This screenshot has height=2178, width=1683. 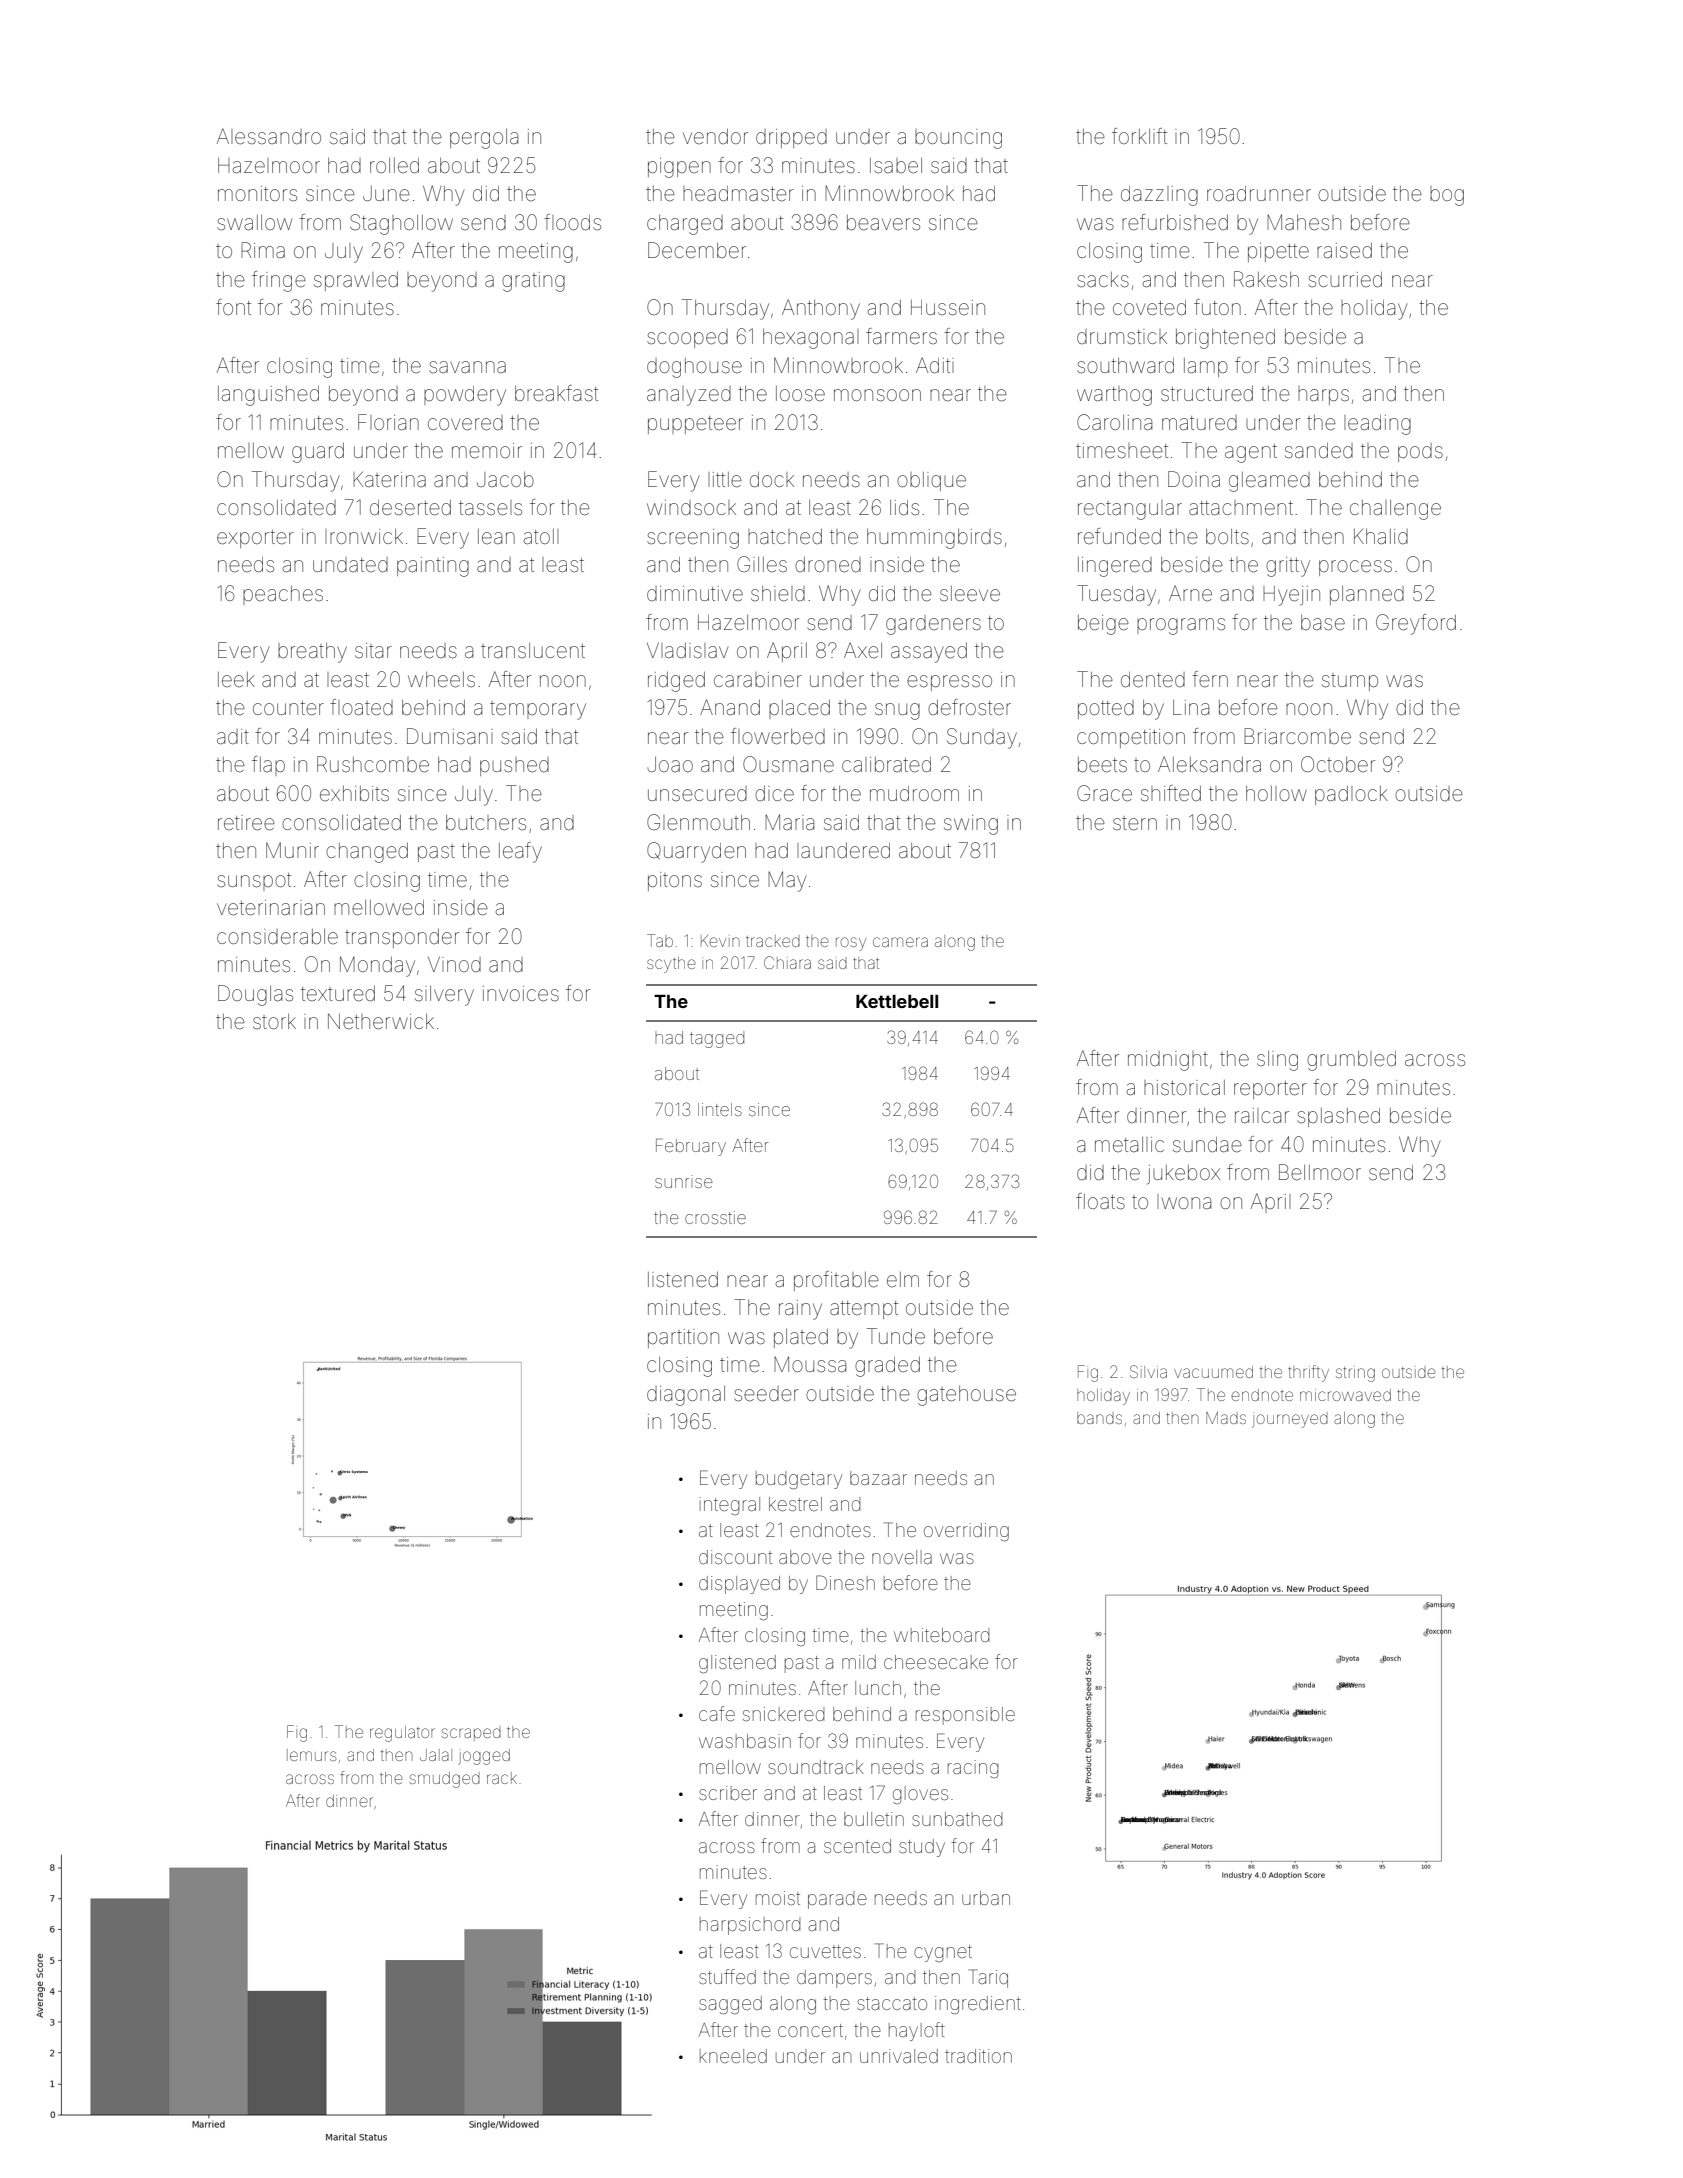 I want to click on sleeve, so click(x=970, y=594).
